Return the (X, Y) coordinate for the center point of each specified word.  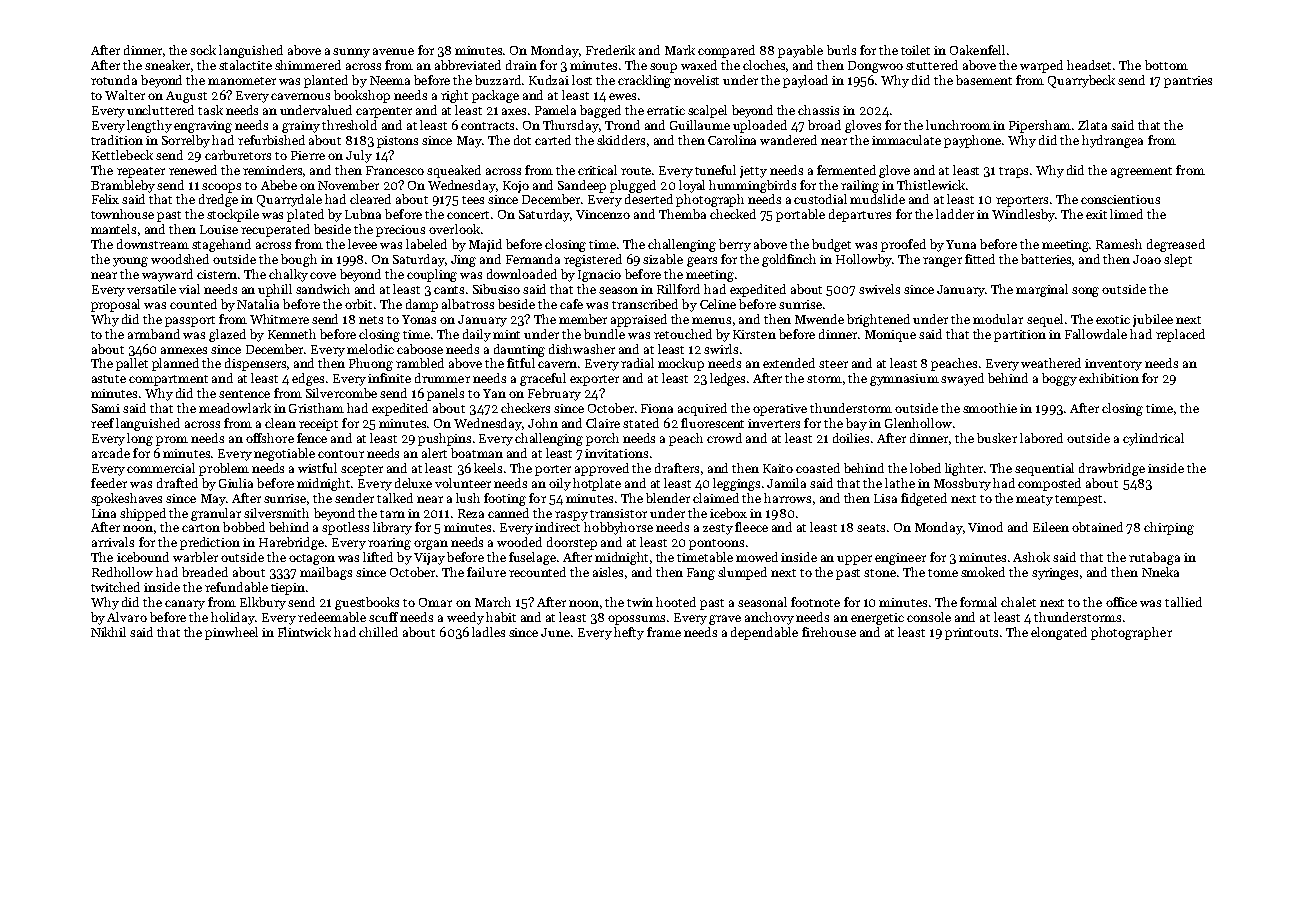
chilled (378, 632)
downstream (153, 244)
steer (833, 364)
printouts (971, 634)
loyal (692, 186)
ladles (488, 632)
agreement (1141, 172)
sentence (244, 394)
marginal (1042, 290)
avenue (393, 51)
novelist (696, 80)
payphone (972, 141)
